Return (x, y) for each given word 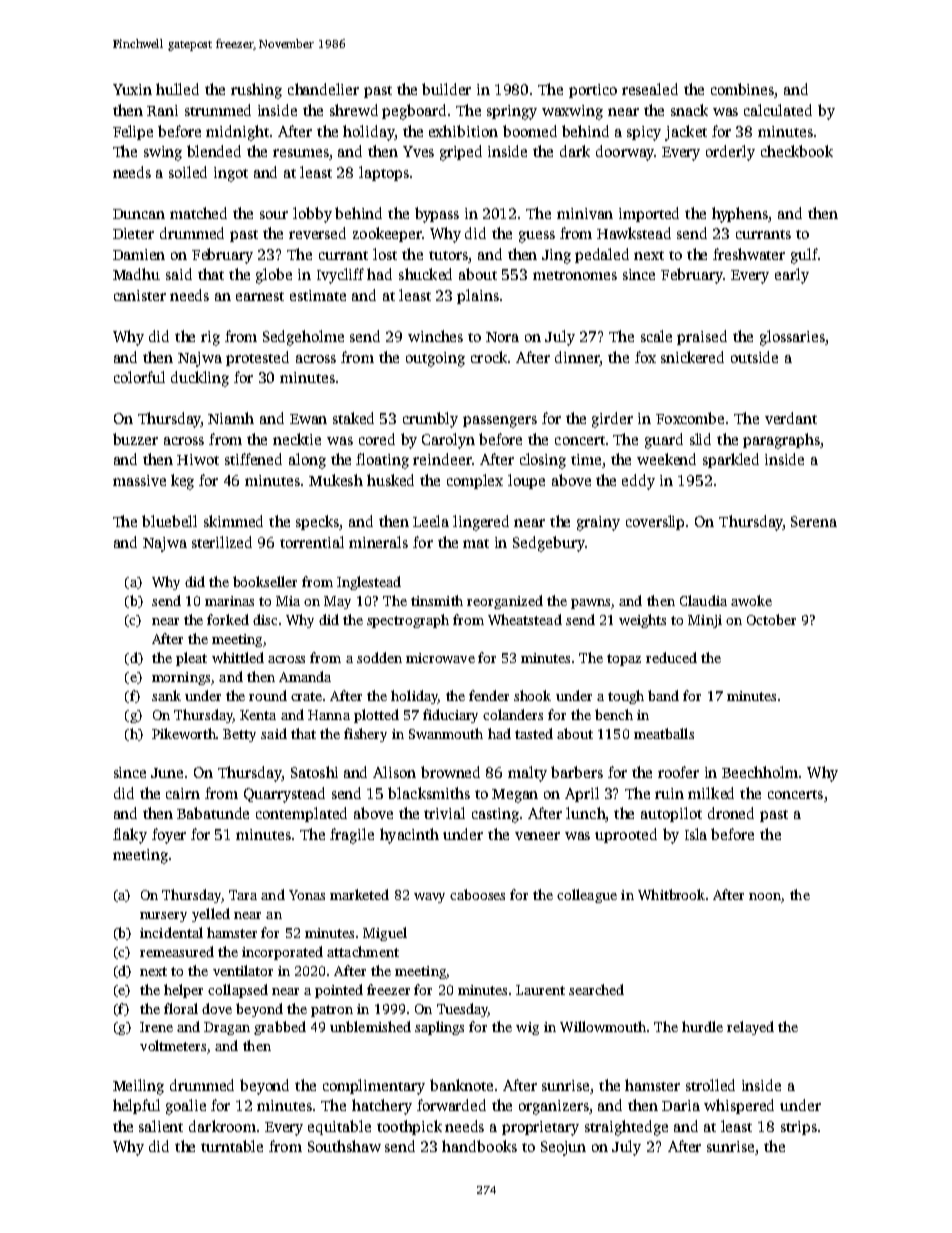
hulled (177, 89)
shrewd (354, 110)
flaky (130, 836)
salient (161, 1126)
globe (274, 276)
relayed (750, 1028)
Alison (394, 772)
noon (765, 896)
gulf (804, 256)
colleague (587, 896)
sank (166, 695)
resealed (650, 89)
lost (385, 254)
